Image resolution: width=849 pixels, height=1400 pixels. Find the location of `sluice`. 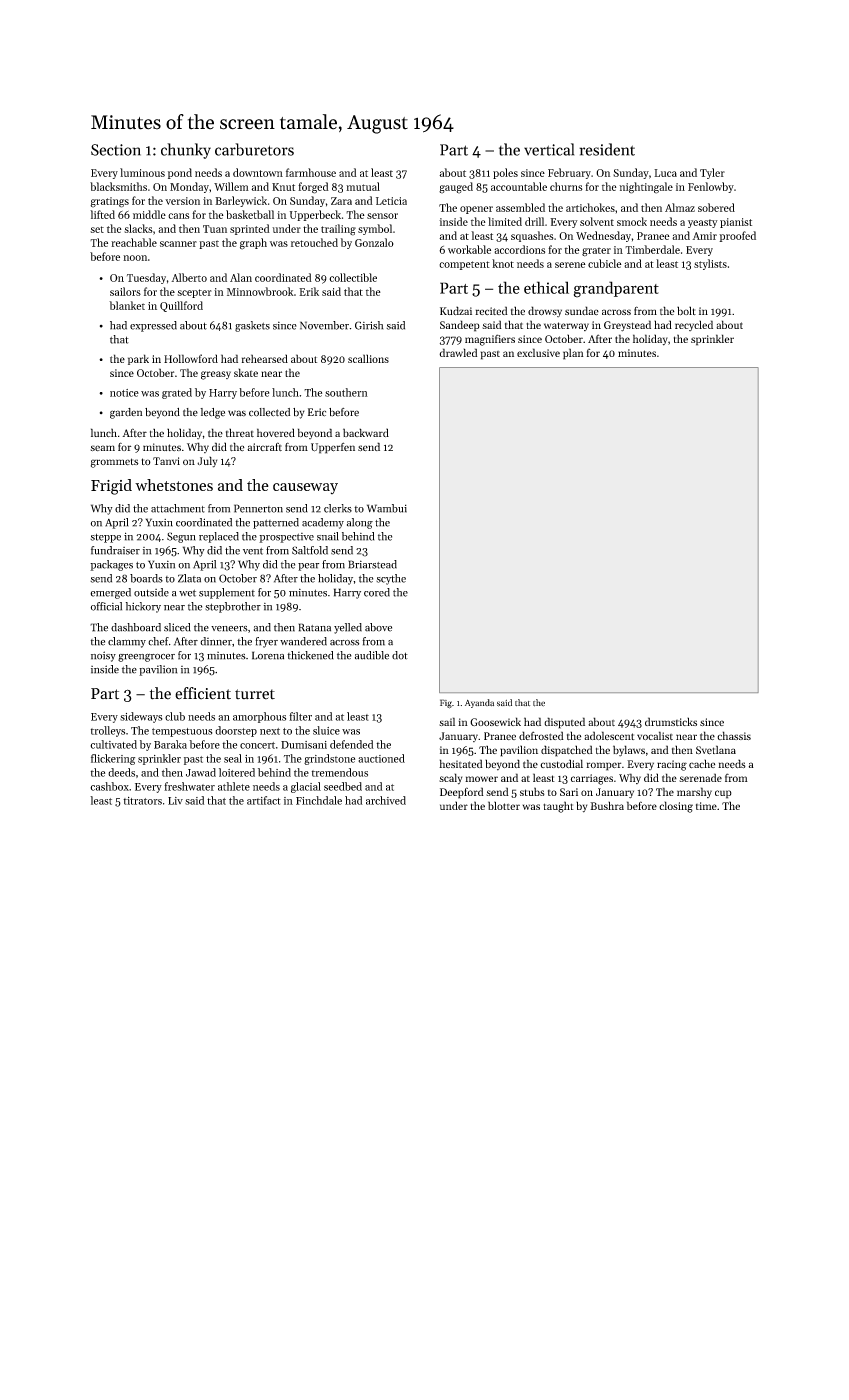

sluice is located at coordinates (326, 730).
